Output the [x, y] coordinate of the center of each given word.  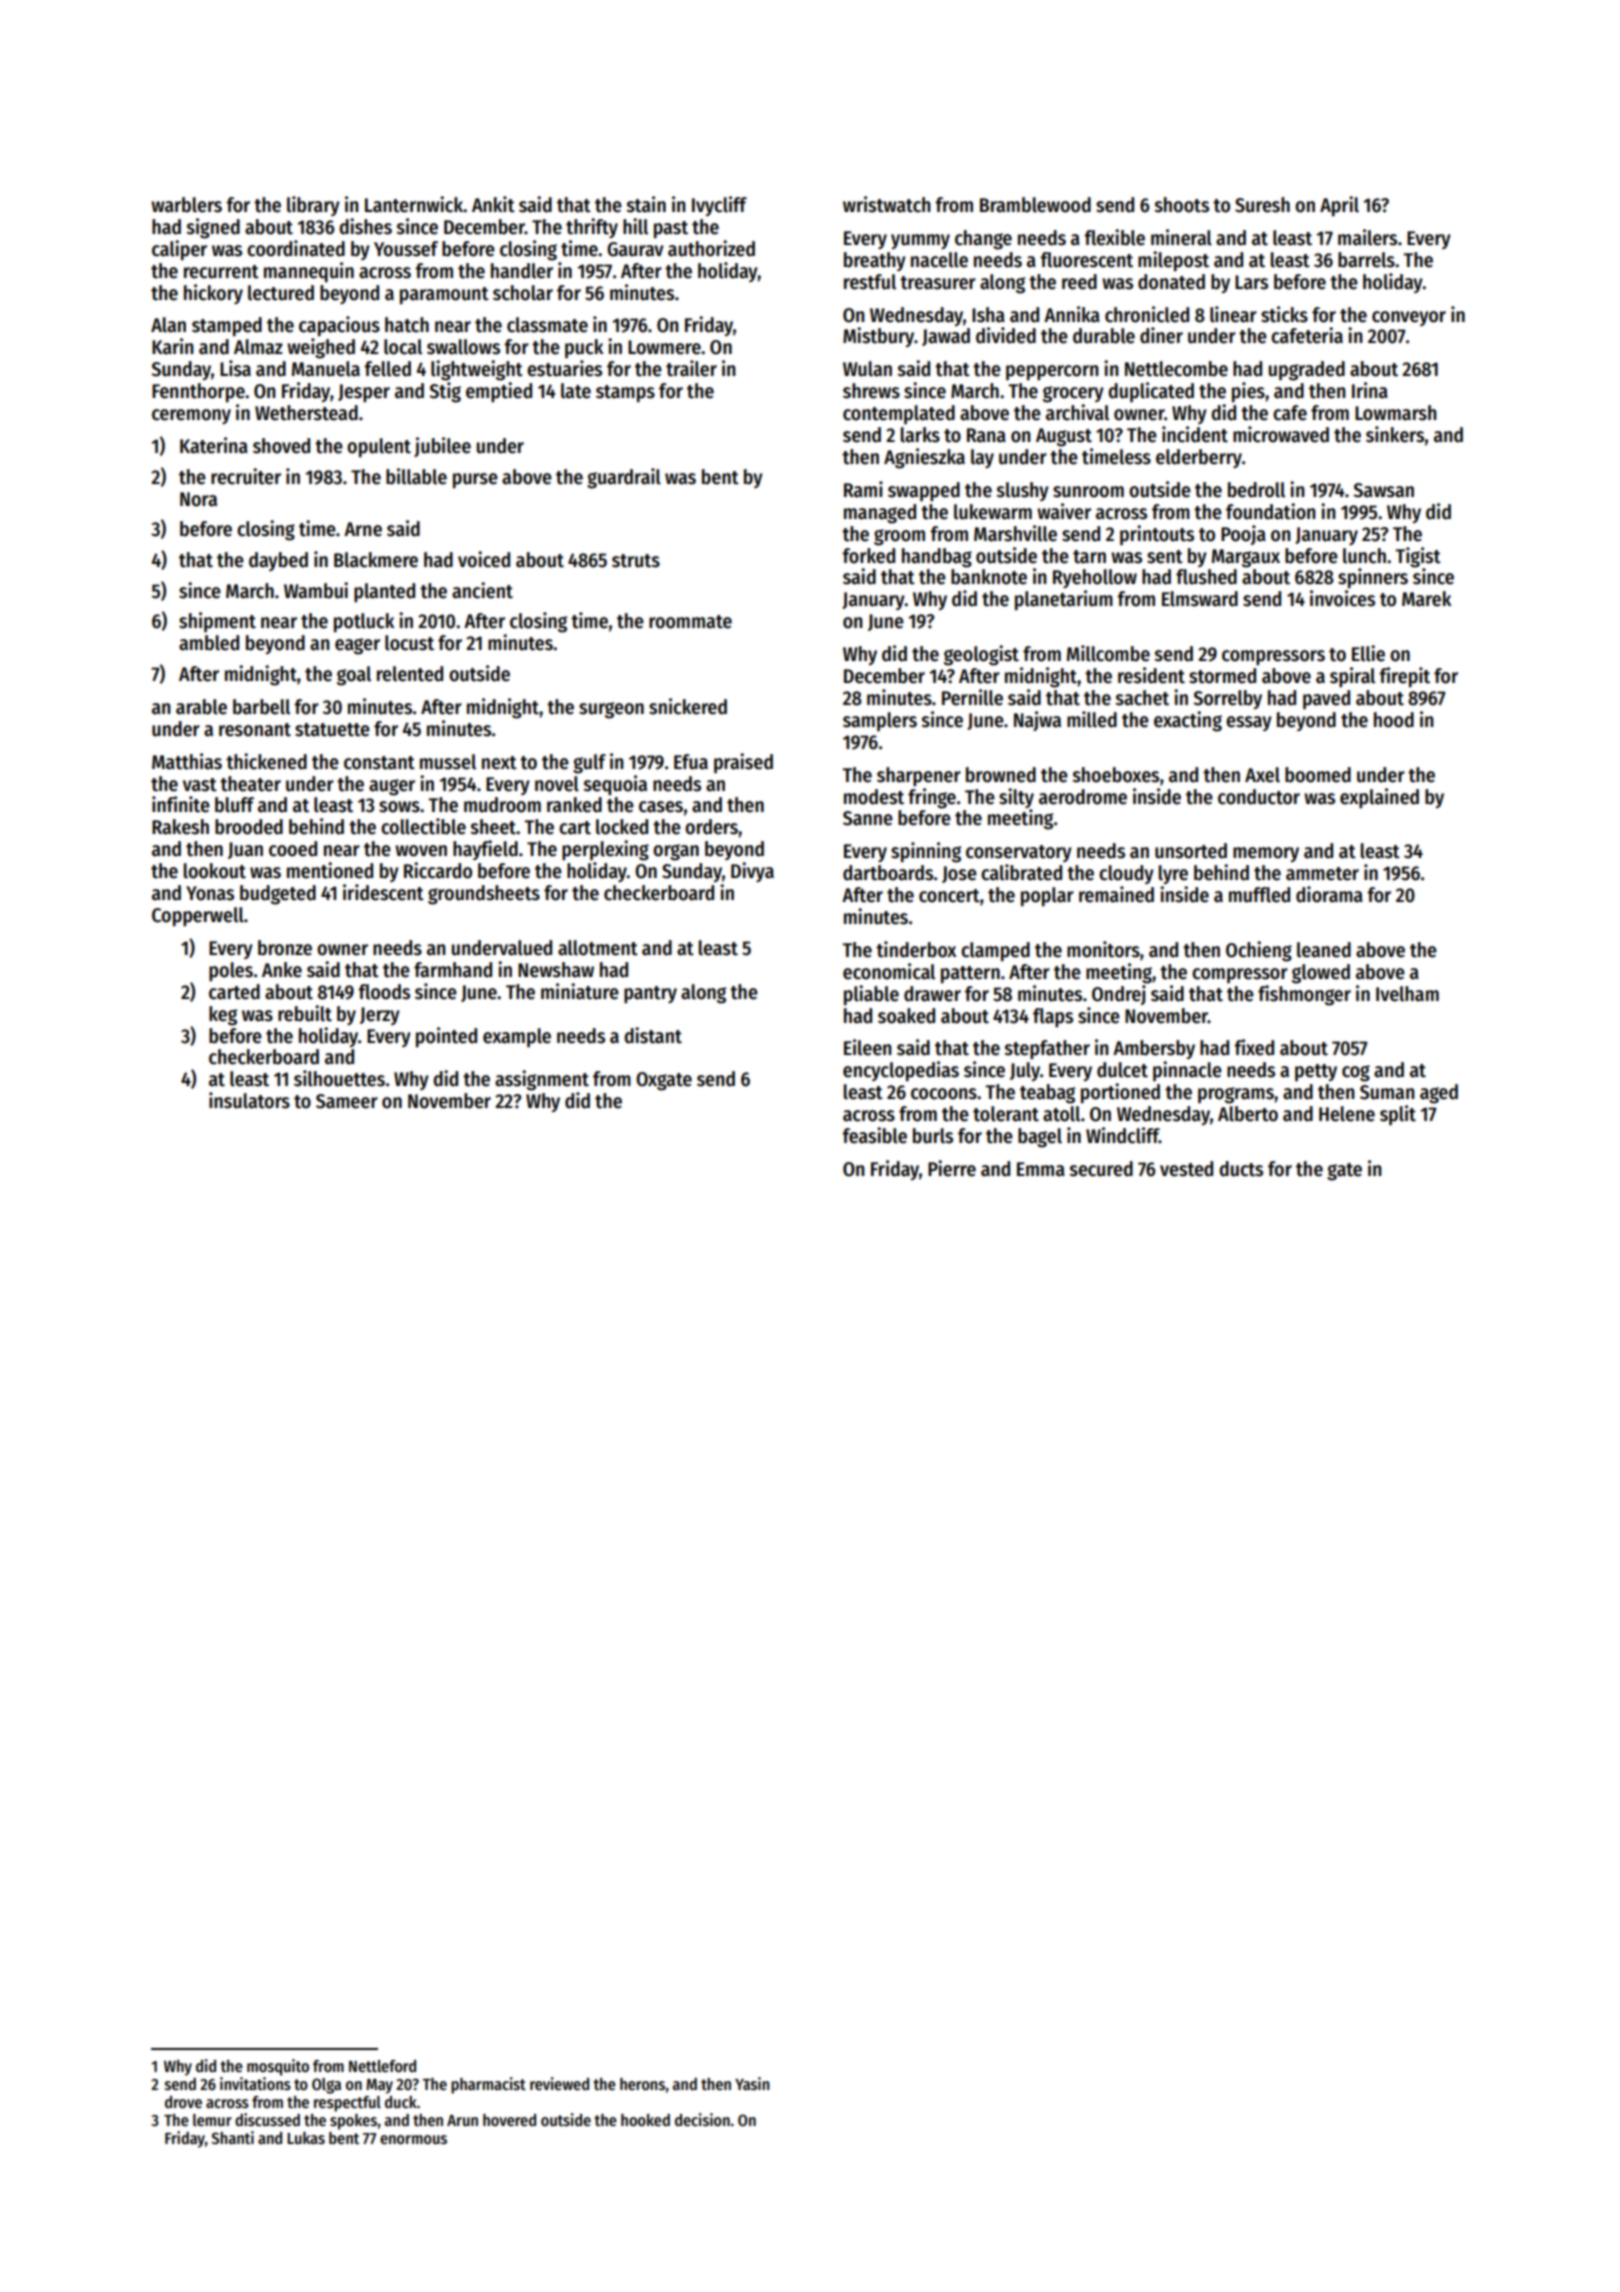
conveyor [1409, 318]
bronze [285, 948]
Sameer [347, 1101]
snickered [688, 706]
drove [183, 2102]
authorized [711, 248]
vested [1186, 1169]
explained [1379, 798]
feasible [874, 1135]
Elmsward [1200, 599]
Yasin [752, 2084]
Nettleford [382, 2066]
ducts [1241, 1169]
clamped [995, 952]
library [313, 206]
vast [200, 785]
